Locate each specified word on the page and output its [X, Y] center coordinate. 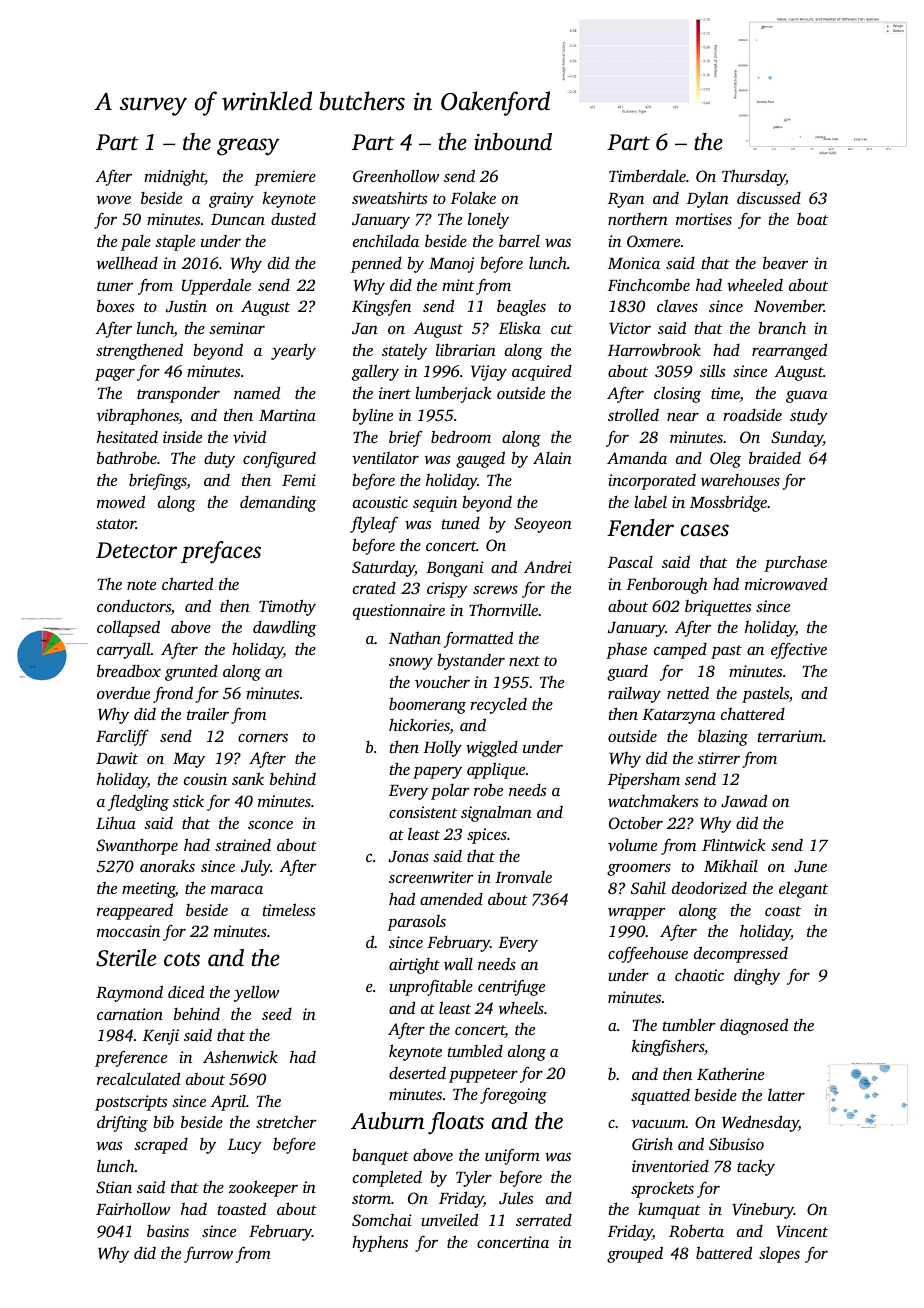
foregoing [513, 1095]
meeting [148, 890]
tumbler [689, 1024]
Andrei [547, 567]
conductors [134, 606]
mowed [121, 501]
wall [458, 963]
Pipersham [644, 780]
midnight [174, 177]
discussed [769, 198]
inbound [513, 142]
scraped [161, 1146]
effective [799, 650]
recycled [498, 706]
